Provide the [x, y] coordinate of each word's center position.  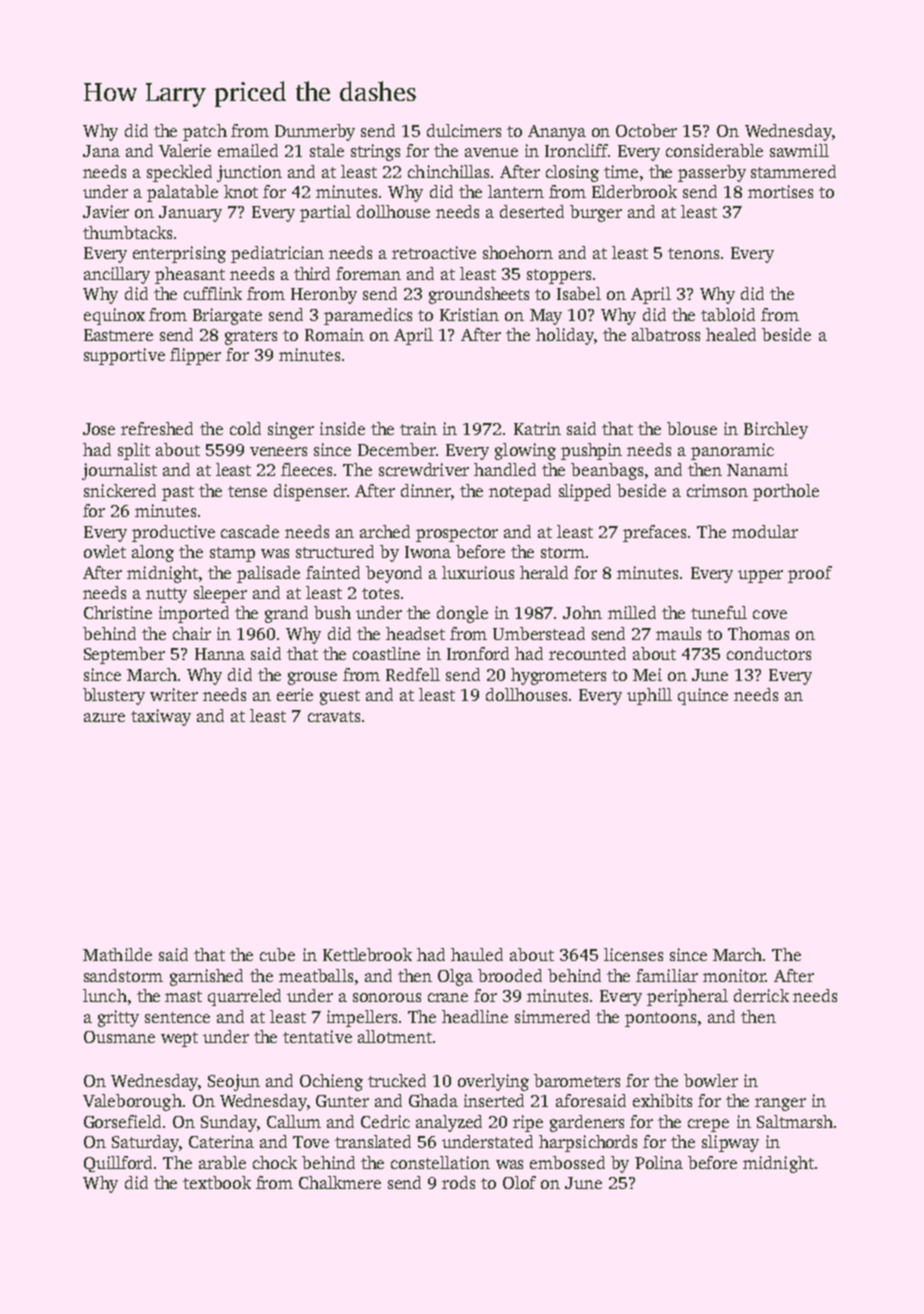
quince [703, 696]
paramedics [368, 316]
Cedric [385, 1121]
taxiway [161, 717]
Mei [647, 674]
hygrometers [558, 676]
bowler [711, 1080]
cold [245, 428]
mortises [780, 191]
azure [104, 717]
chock [275, 1162]
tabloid [728, 314]
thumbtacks [127, 232]
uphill [649, 696]
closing [572, 173]
